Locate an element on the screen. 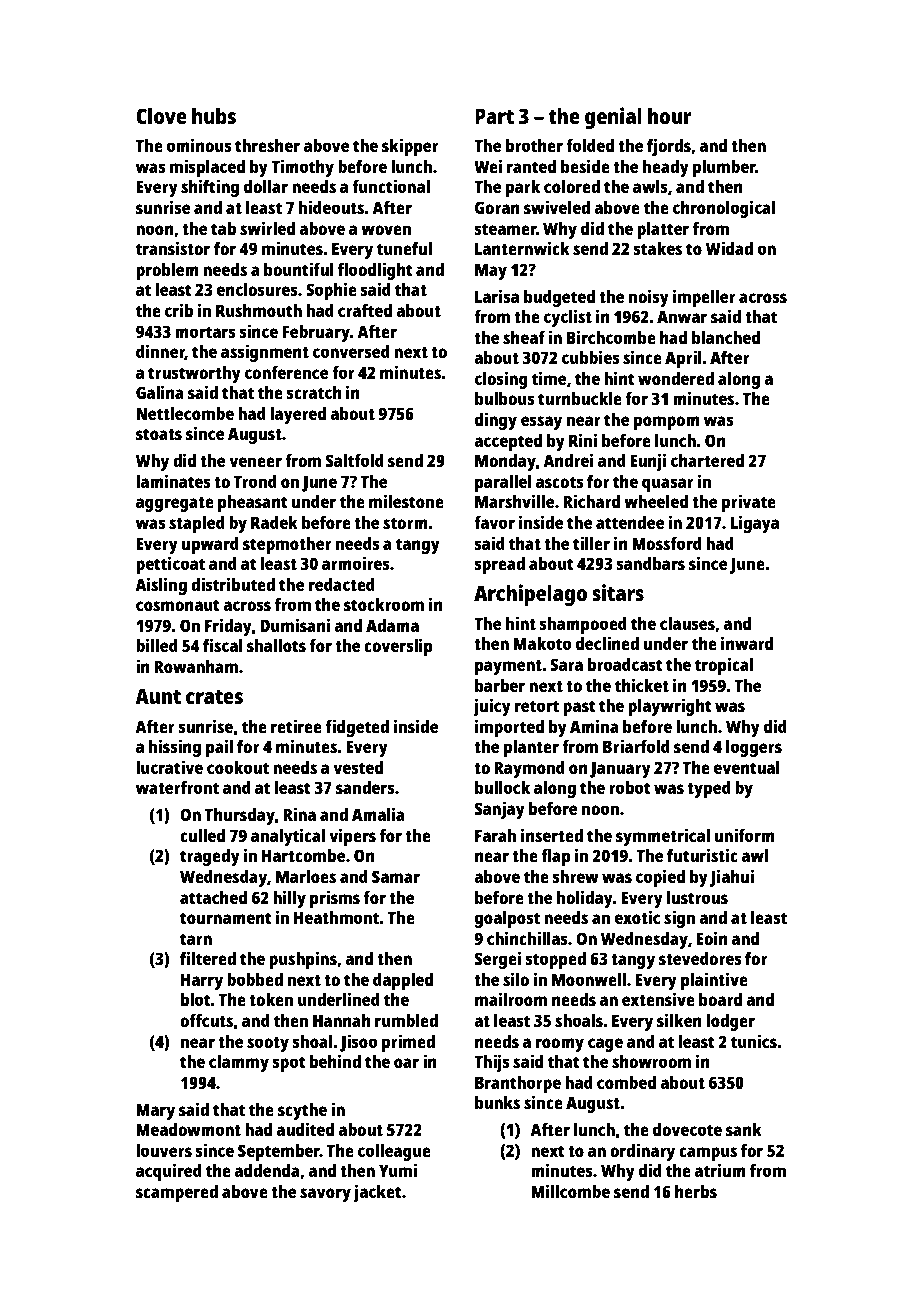  Part is located at coordinates (494, 116).
